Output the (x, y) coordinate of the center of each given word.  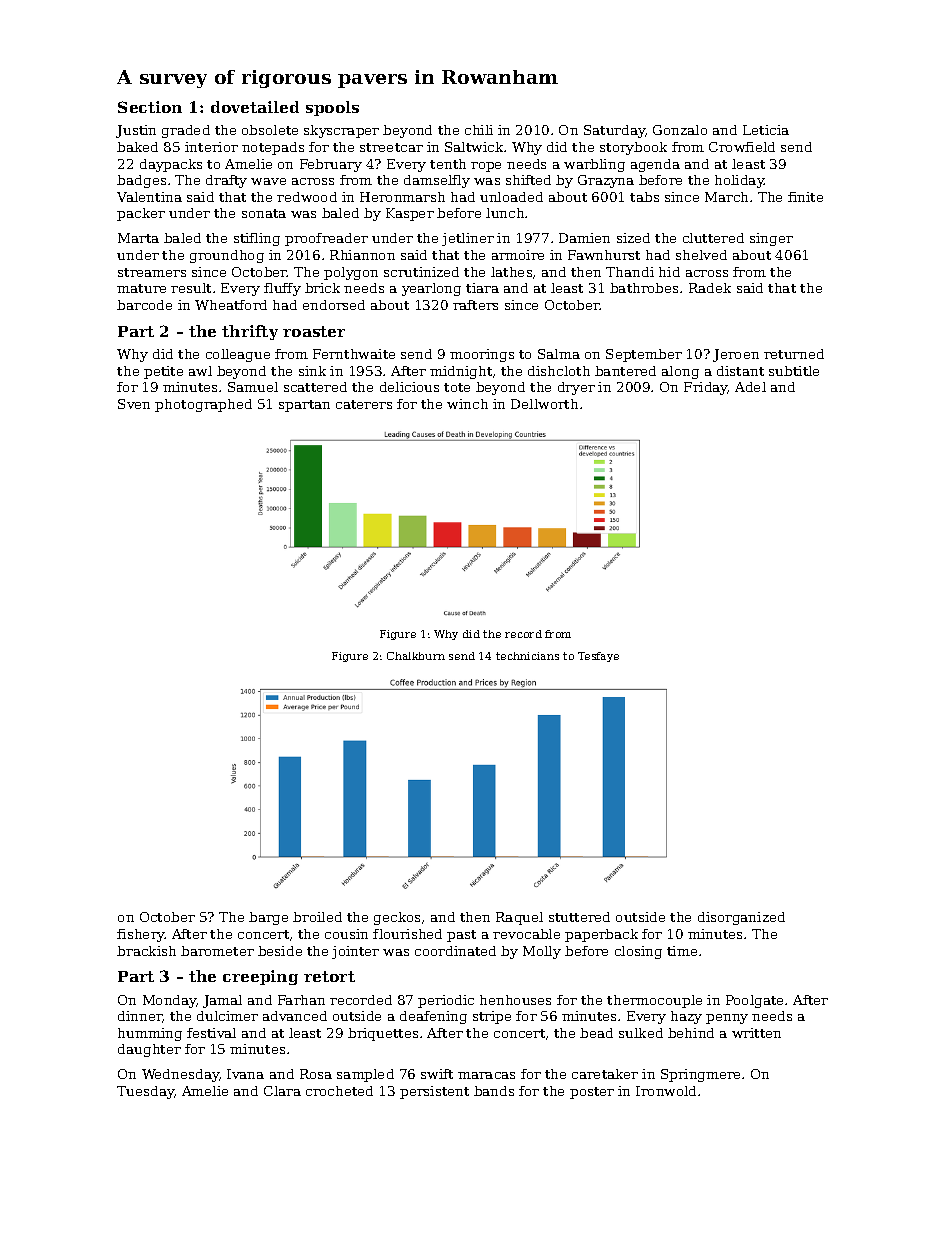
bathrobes (644, 288)
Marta (138, 238)
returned (794, 354)
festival (211, 1033)
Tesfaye (598, 657)
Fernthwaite (354, 354)
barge (268, 918)
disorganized (741, 918)
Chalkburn (416, 656)
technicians (527, 656)
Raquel (519, 918)
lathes (511, 272)
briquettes (383, 1034)
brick (322, 288)
